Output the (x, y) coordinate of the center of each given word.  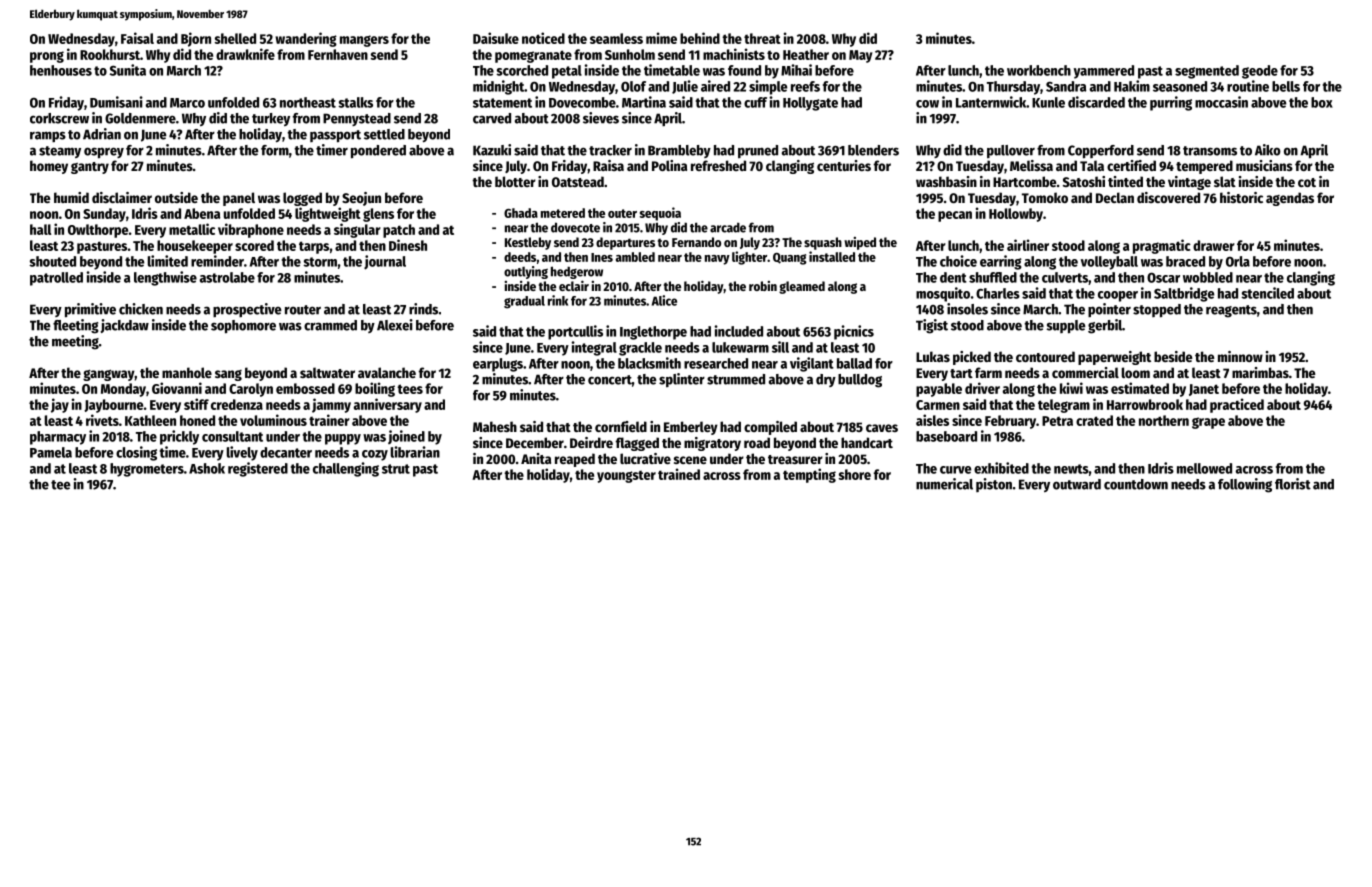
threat (762, 38)
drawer (1214, 245)
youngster (626, 476)
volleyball (1109, 263)
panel (239, 199)
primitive (90, 310)
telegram (1064, 406)
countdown (1136, 484)
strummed (736, 379)
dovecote (575, 227)
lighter (749, 258)
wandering (306, 39)
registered (258, 469)
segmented (1207, 72)
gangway (109, 375)
